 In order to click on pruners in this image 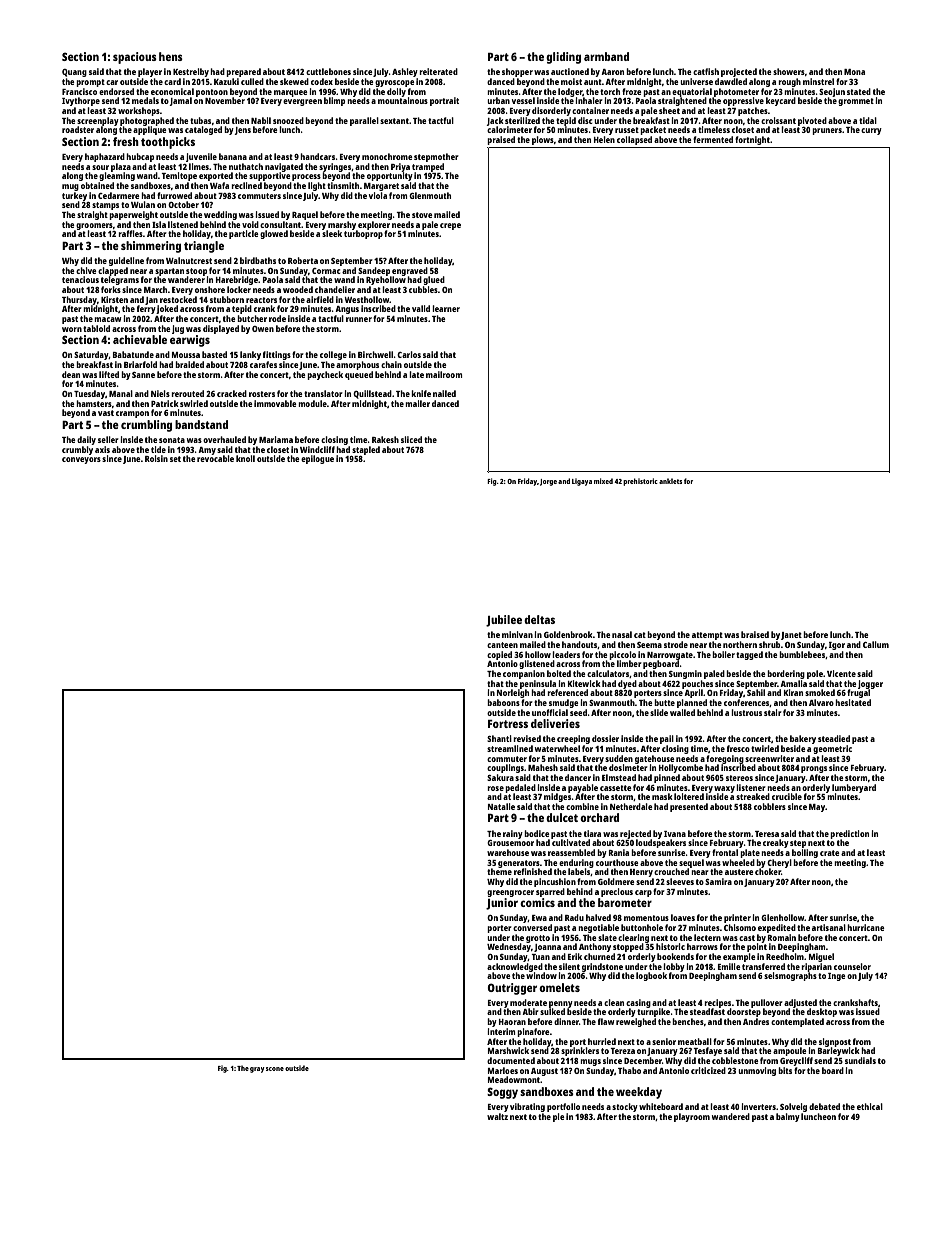, I will do `click(827, 131)`.
